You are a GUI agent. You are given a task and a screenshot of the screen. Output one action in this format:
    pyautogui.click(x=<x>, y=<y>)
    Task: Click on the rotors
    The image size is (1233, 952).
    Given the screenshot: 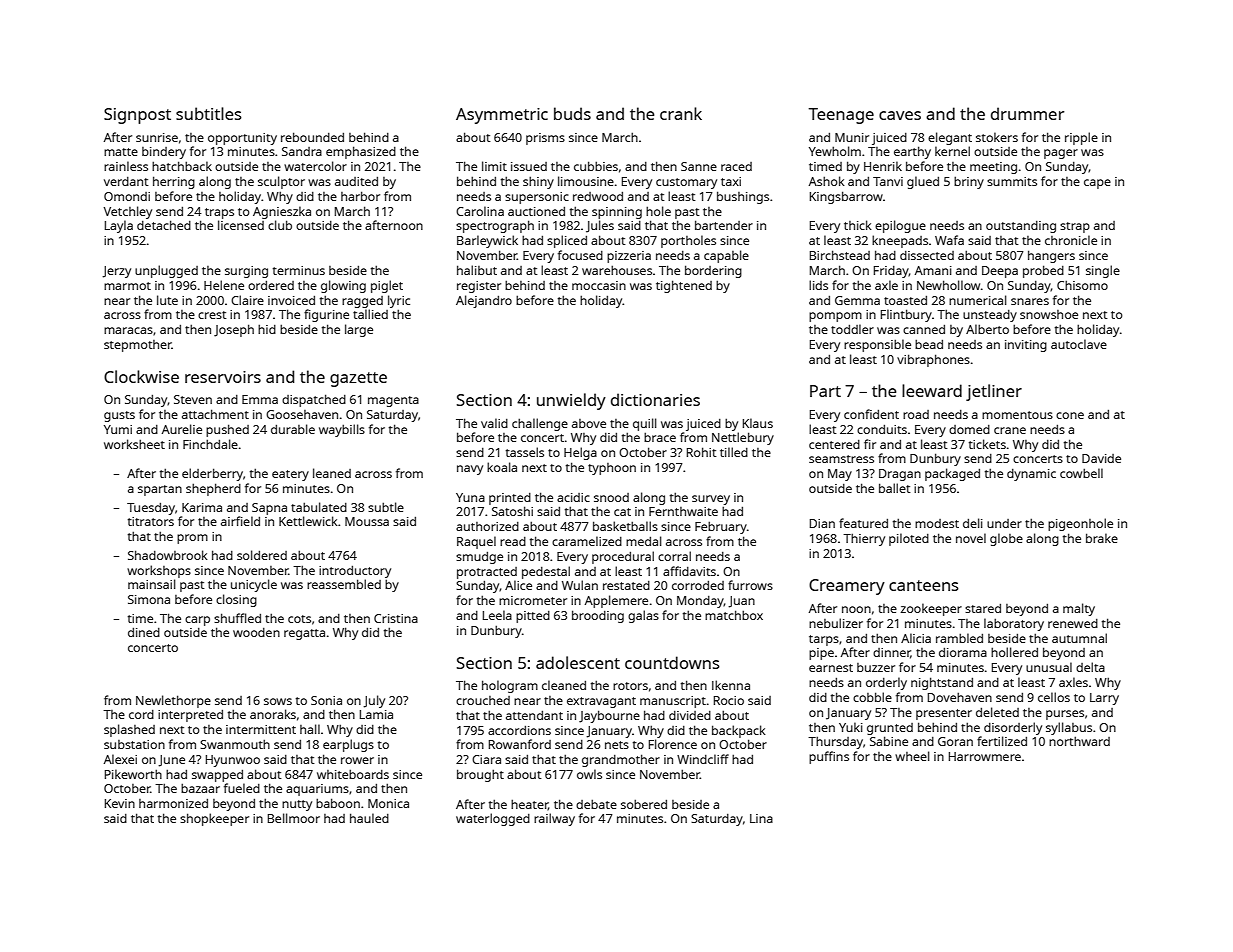 What is the action you would take?
    pyautogui.click(x=630, y=686)
